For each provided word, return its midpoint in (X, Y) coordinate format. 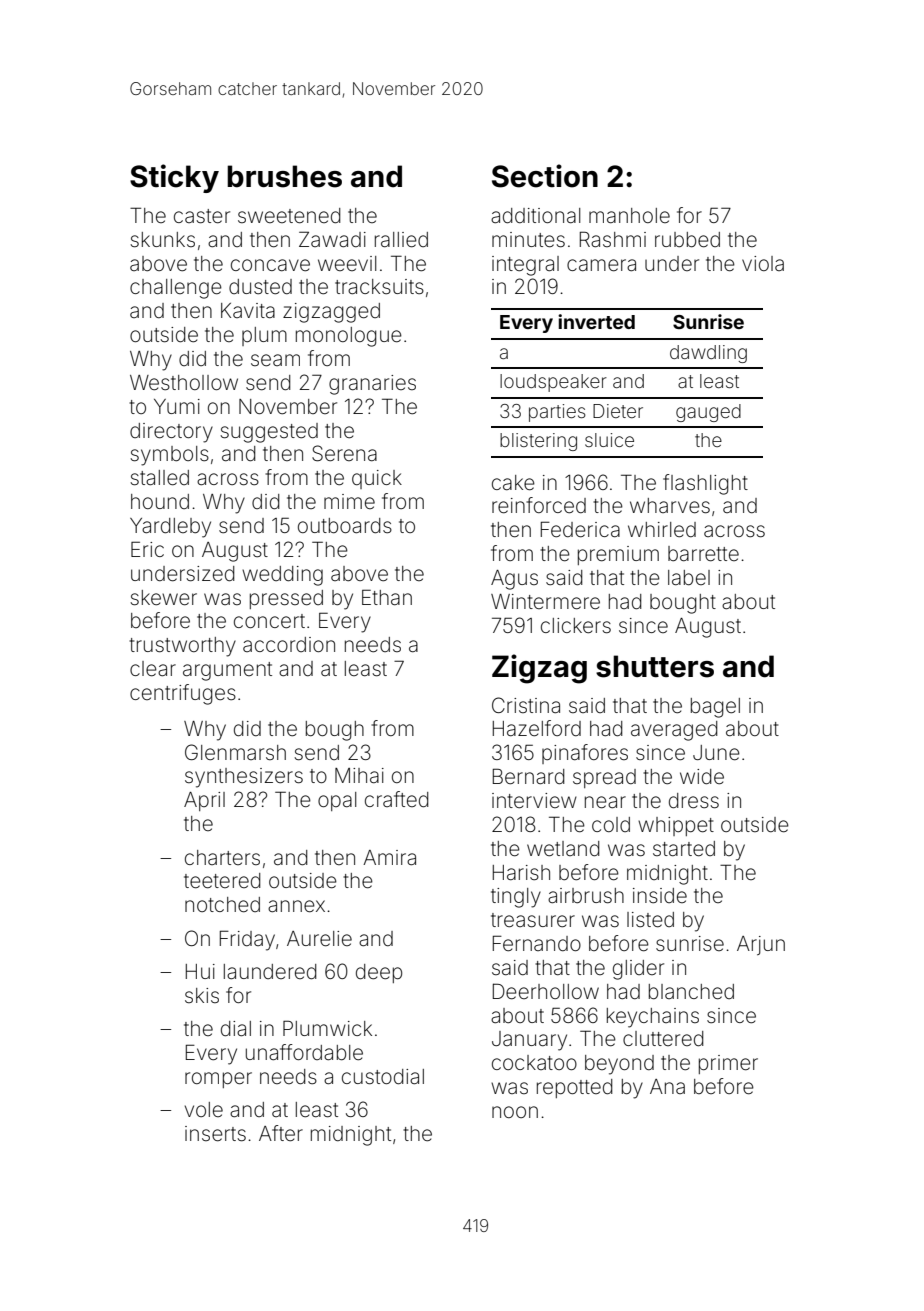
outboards (345, 525)
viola (763, 263)
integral (525, 266)
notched (222, 905)
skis (202, 995)
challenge (176, 289)
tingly (516, 898)
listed (650, 920)
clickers (576, 625)
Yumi (177, 406)
